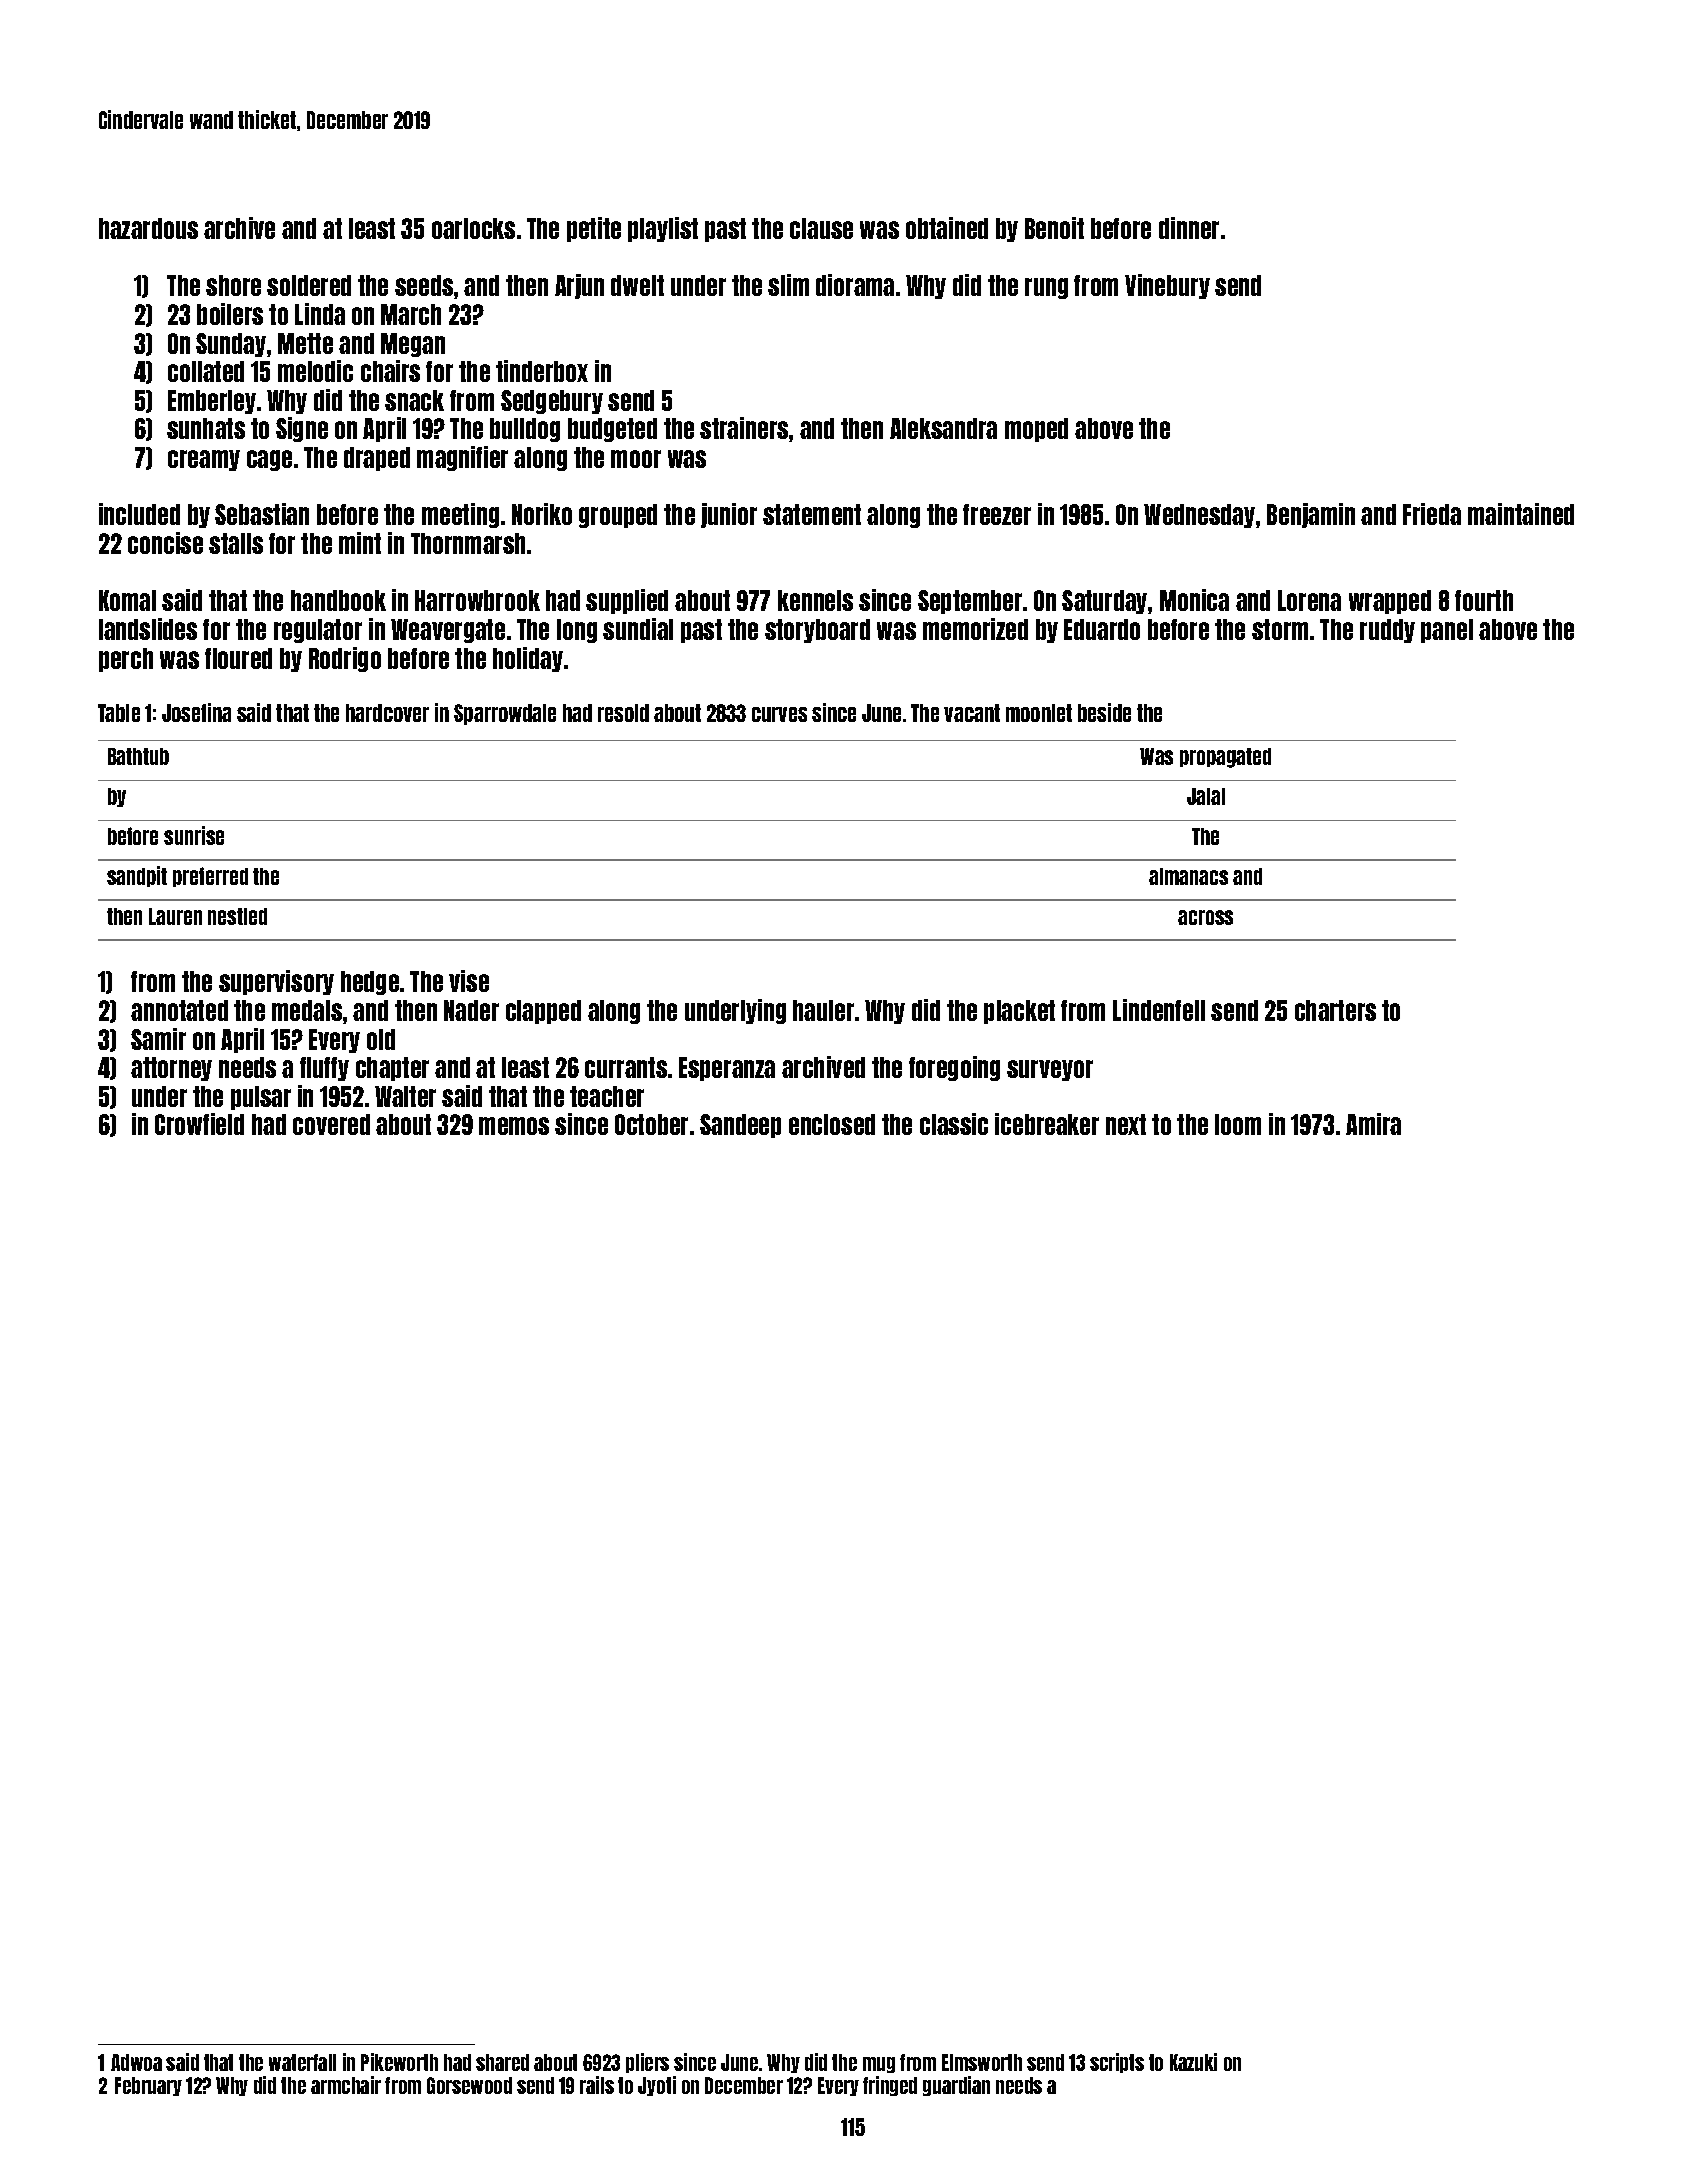  What do you see at coordinates (1159, 1010) in the screenshot?
I see `Lindenfell` at bounding box center [1159, 1010].
